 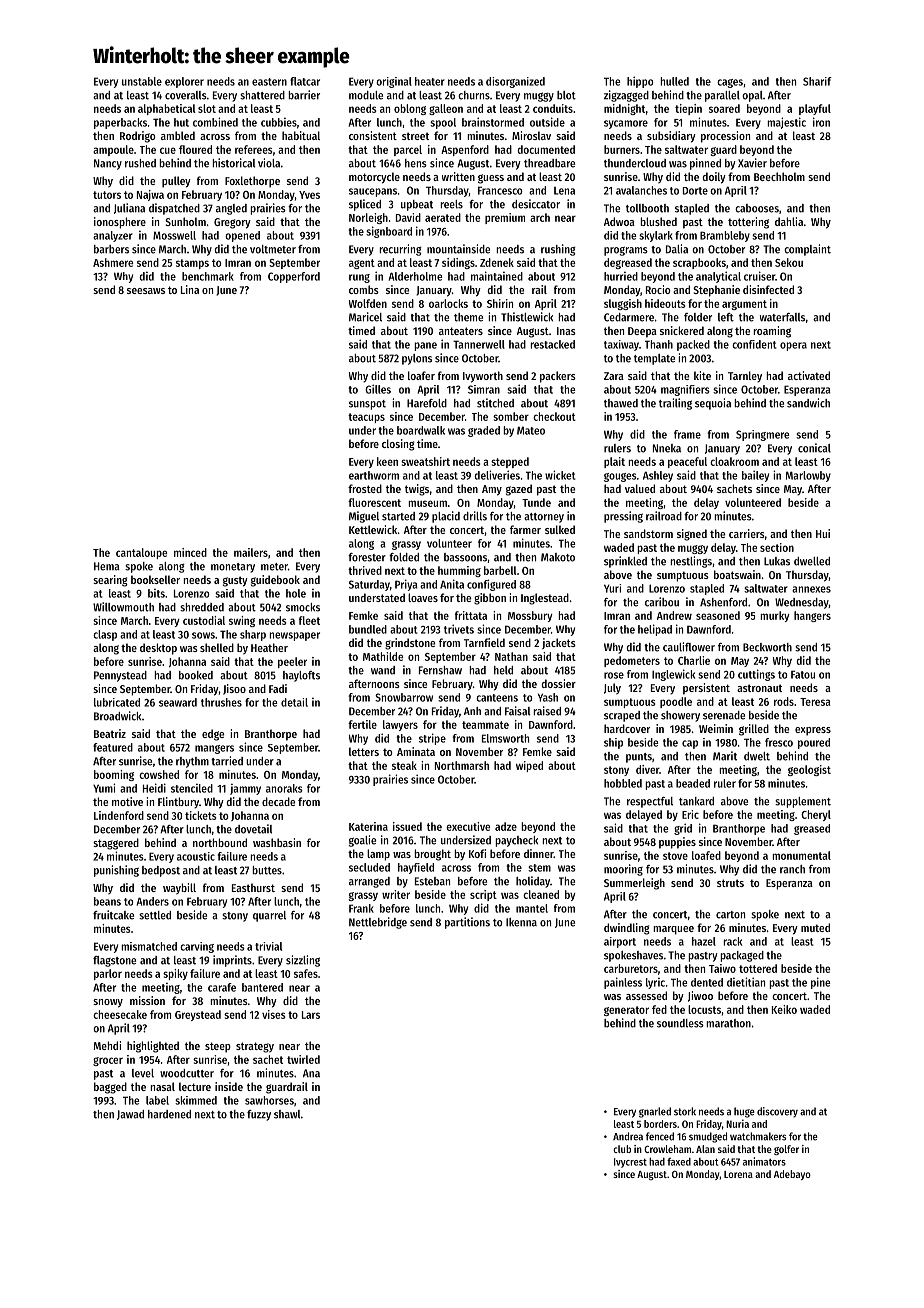 What do you see at coordinates (222, 987) in the document?
I see `carafe` at bounding box center [222, 987].
